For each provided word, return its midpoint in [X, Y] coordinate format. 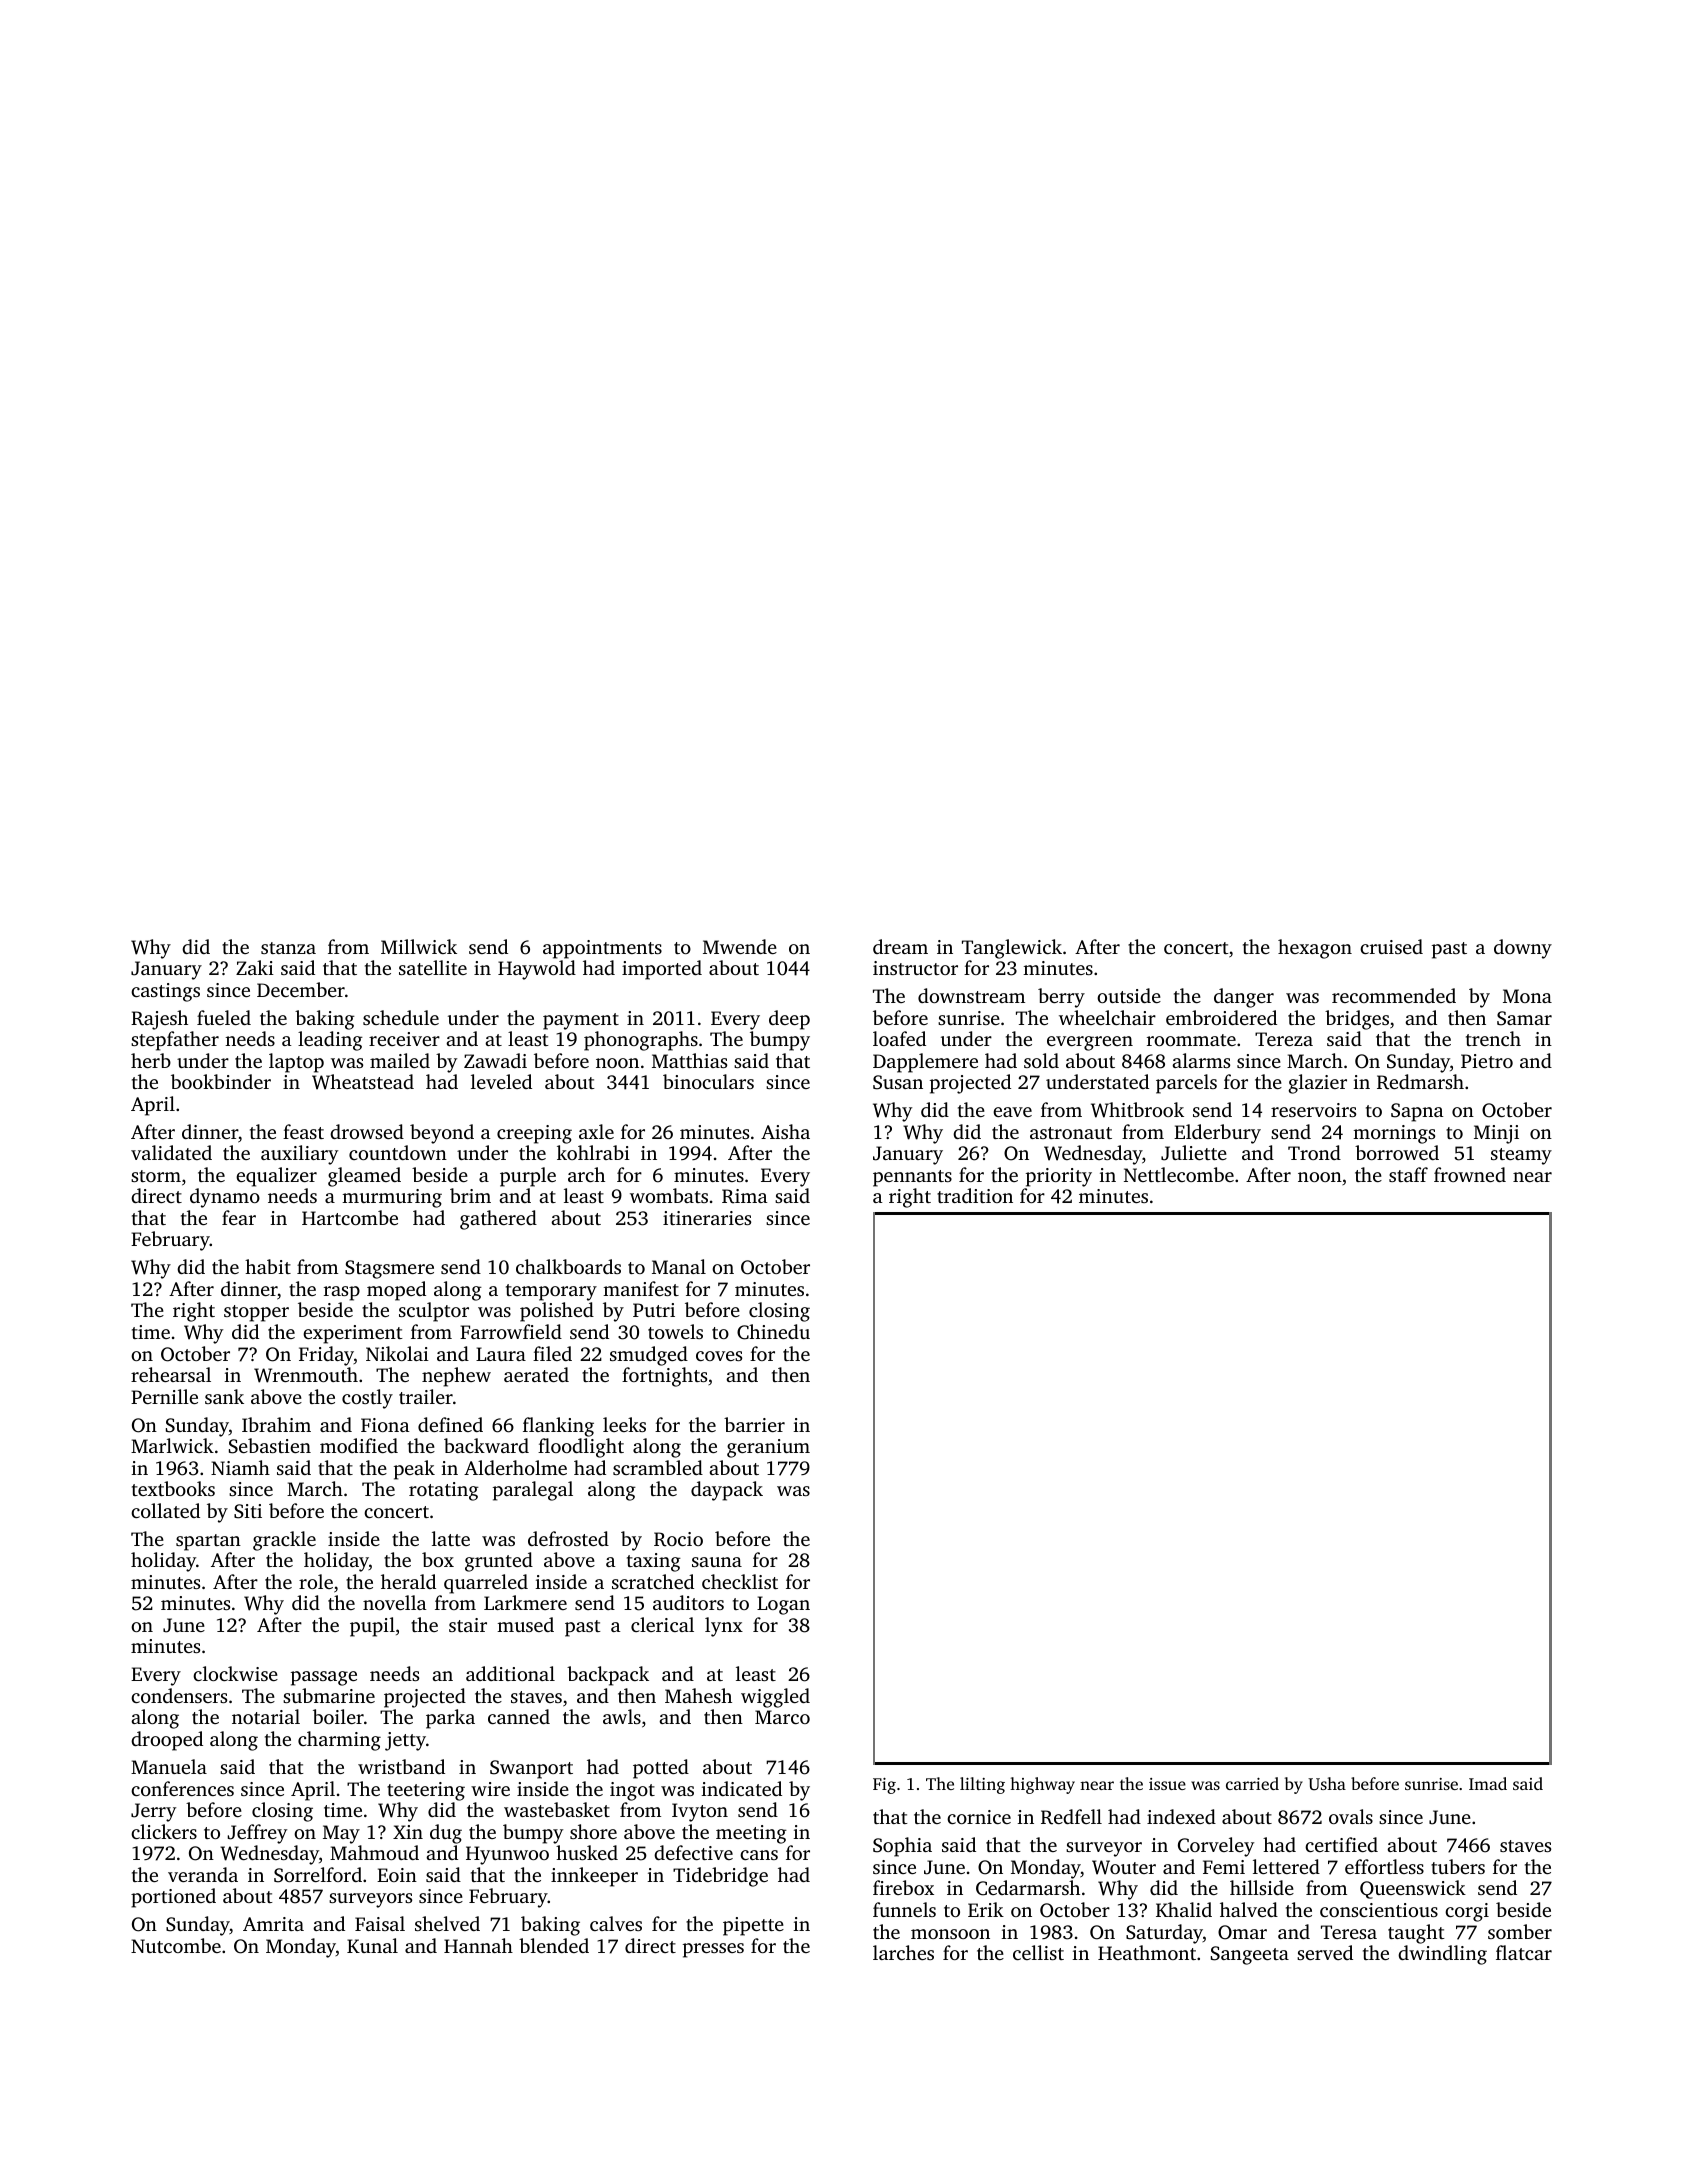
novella [394, 1602]
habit [268, 1266]
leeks [624, 1424]
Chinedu [773, 1332]
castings [165, 992]
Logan [783, 1605]
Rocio [678, 1539]
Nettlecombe [1179, 1174]
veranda [203, 1874]
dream [900, 946]
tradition [975, 1195]
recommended [1394, 995]
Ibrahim [276, 1424]
